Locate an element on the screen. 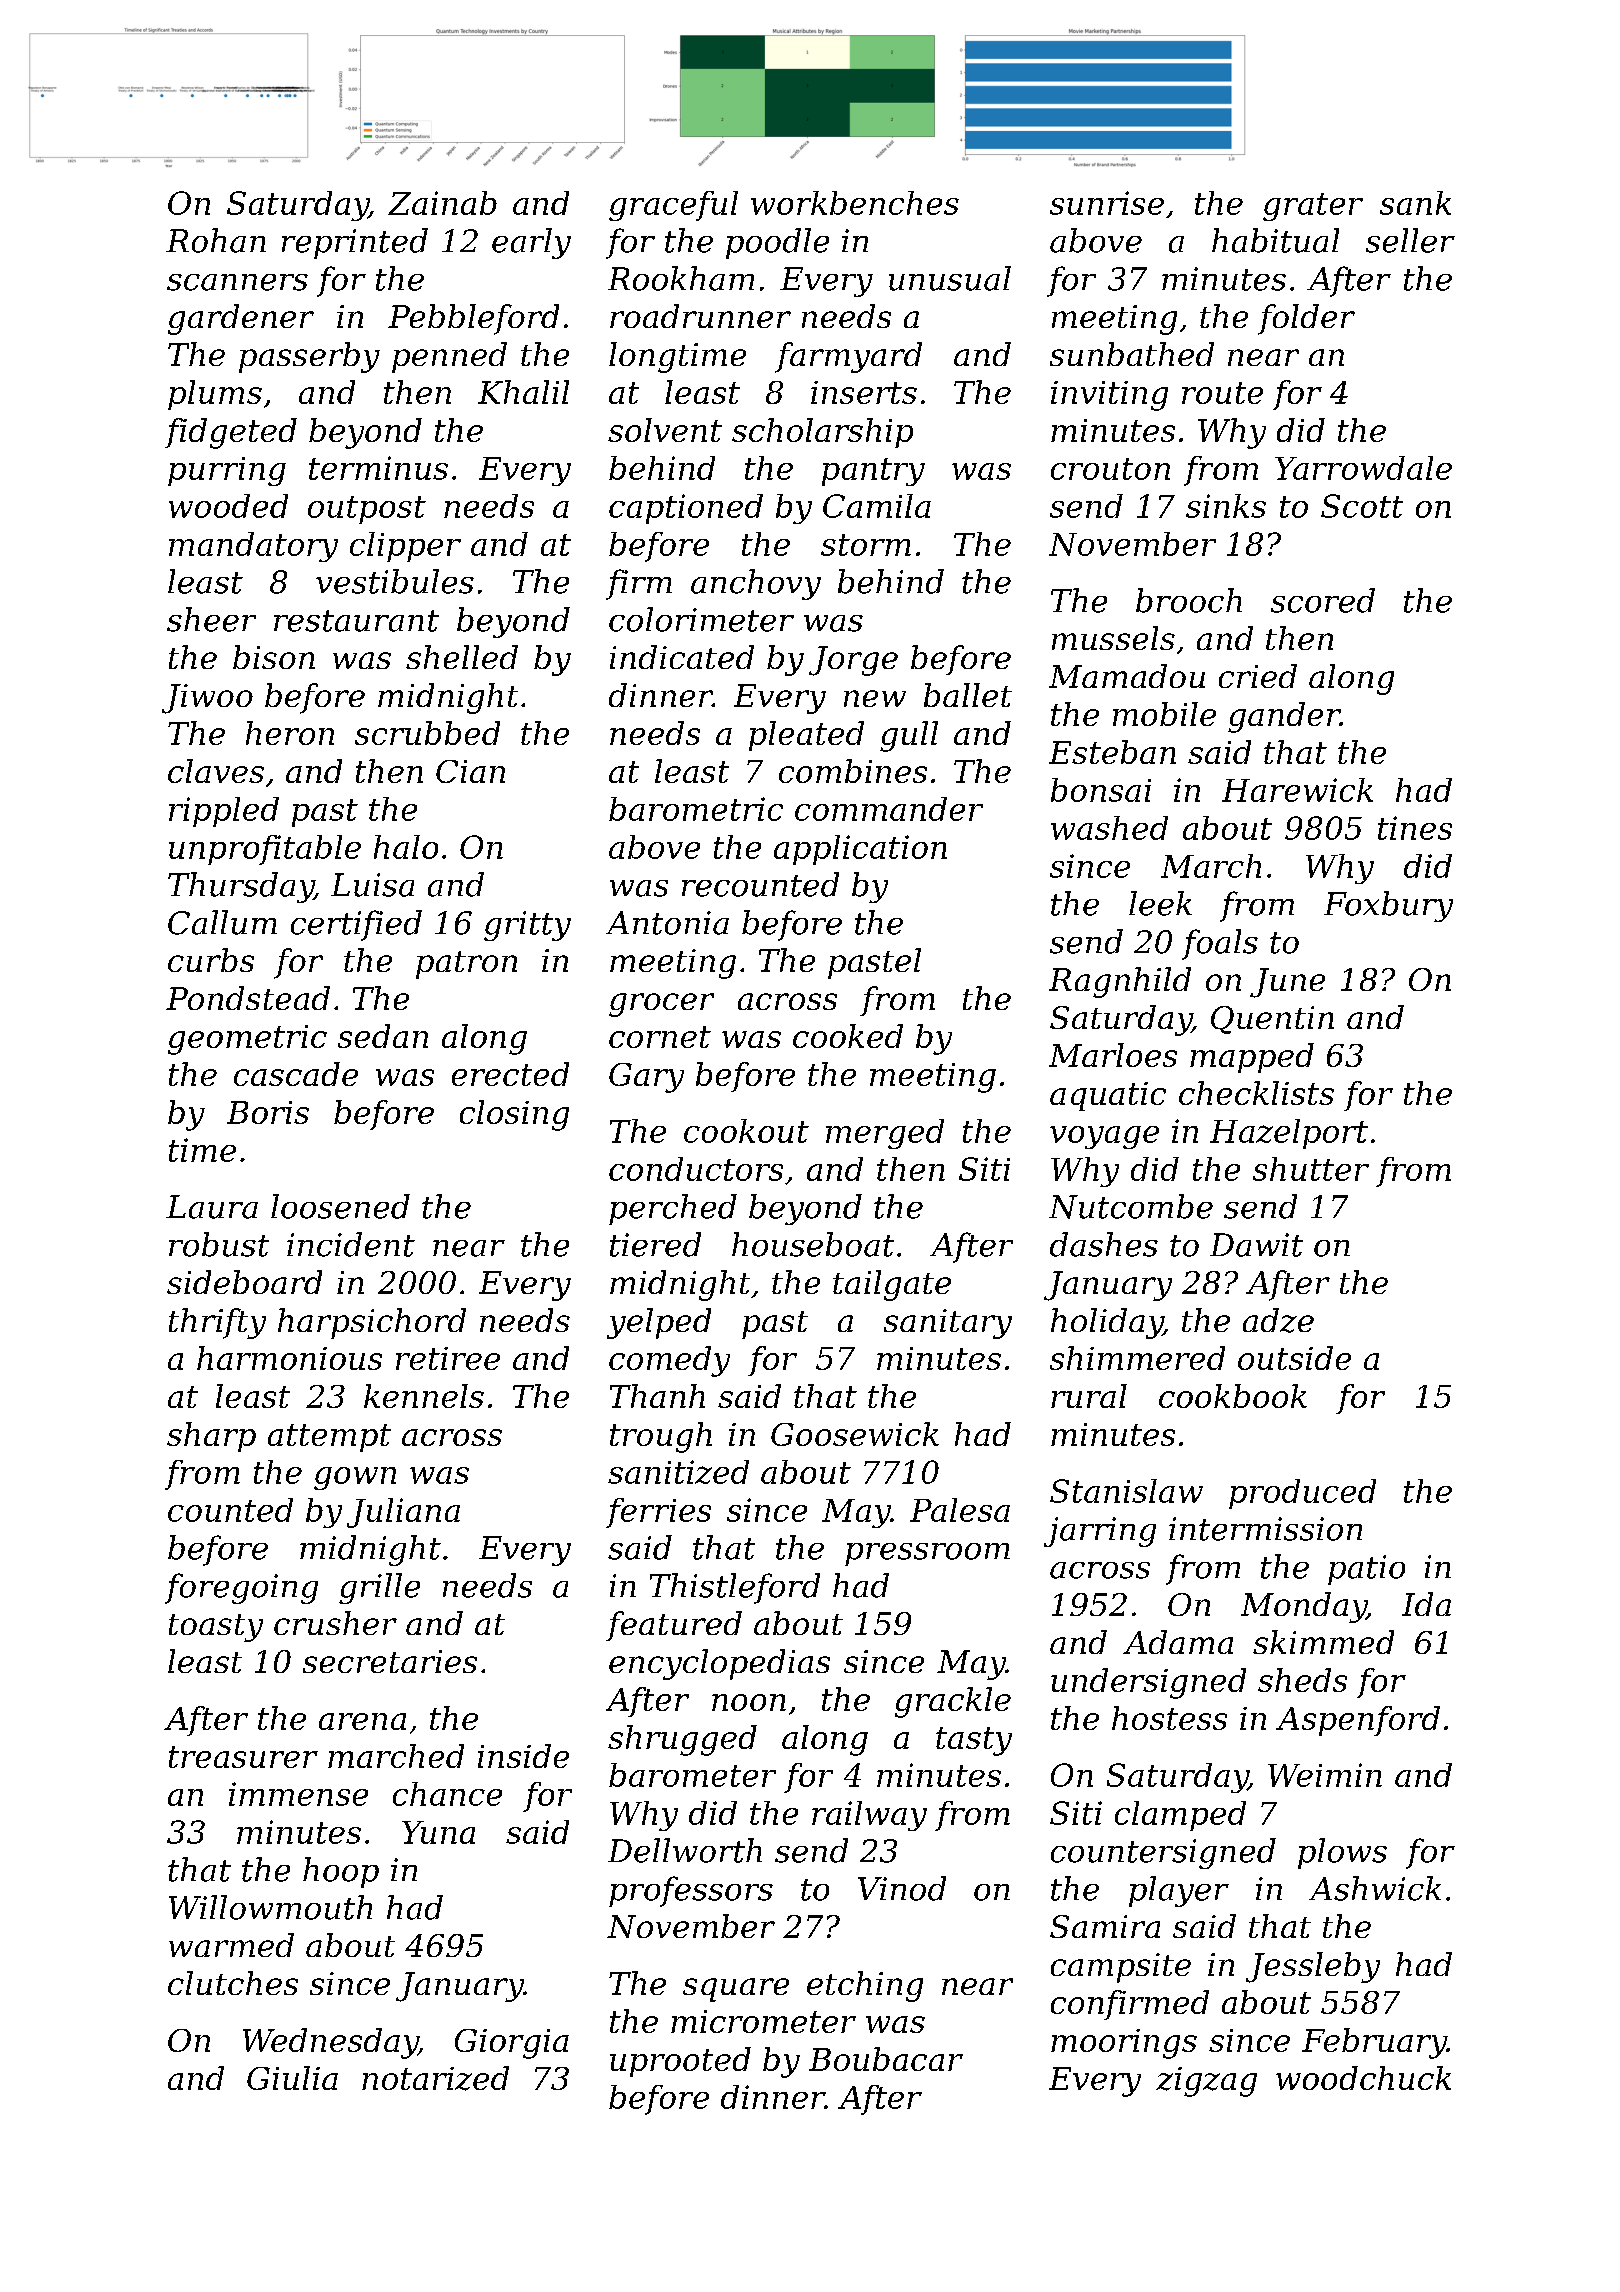 This screenshot has height=2292, width=1620. Giulia is located at coordinates (292, 2078).
